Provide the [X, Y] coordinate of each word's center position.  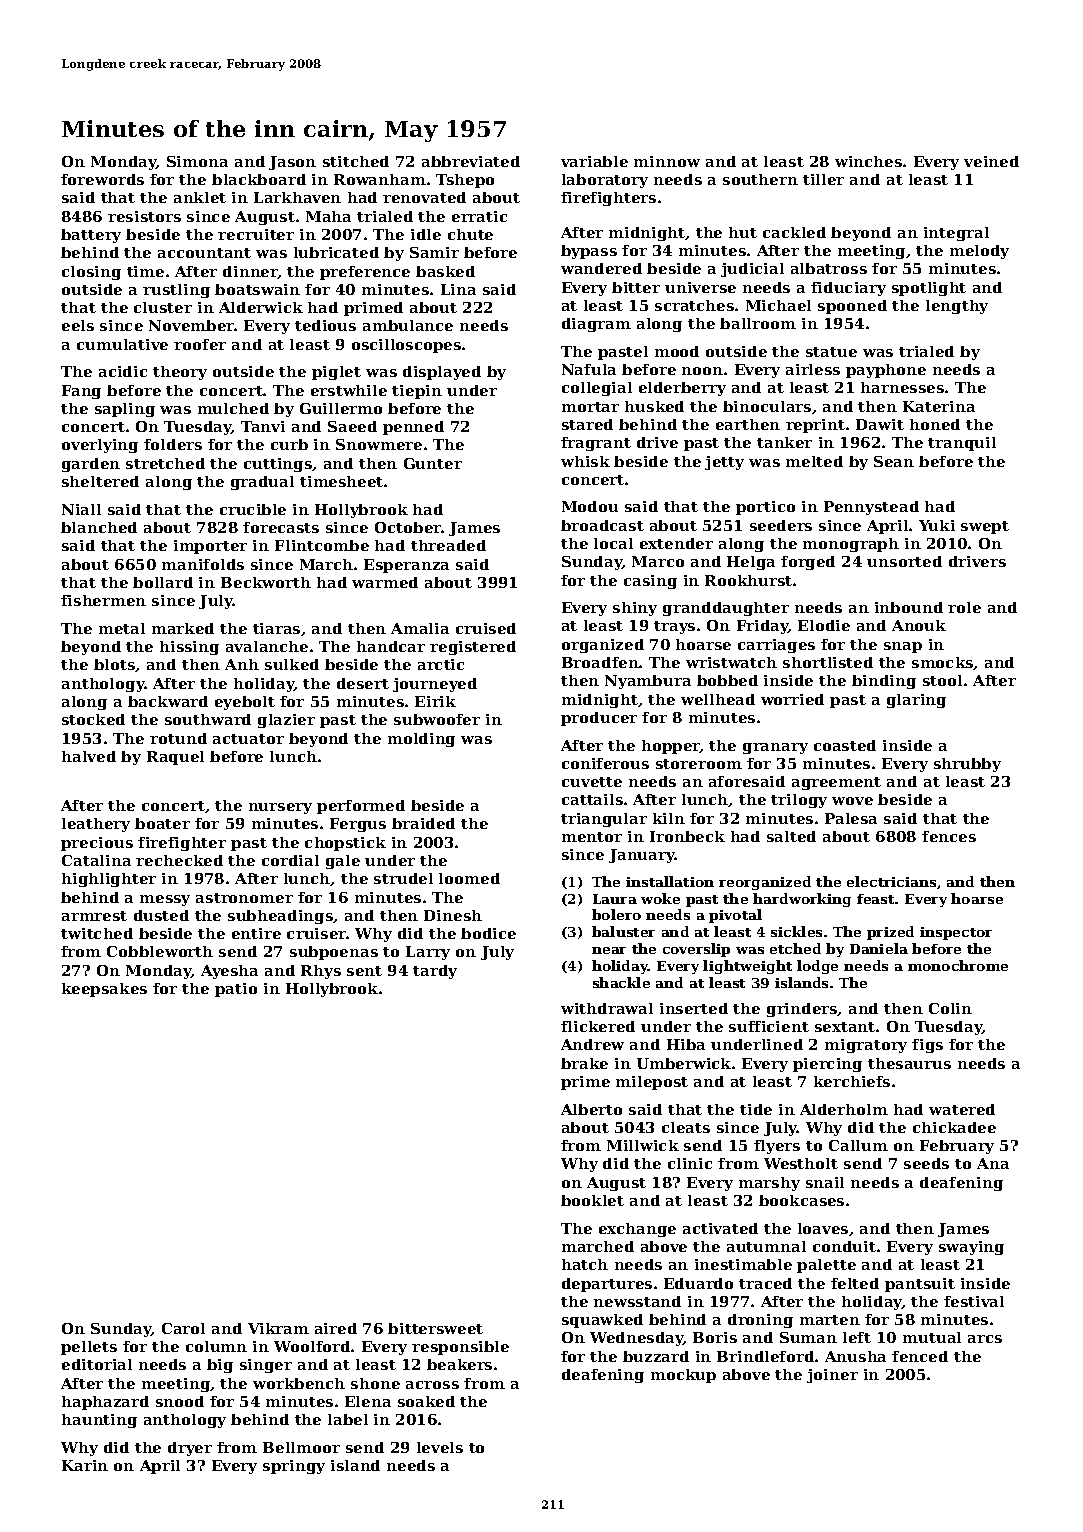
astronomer [244, 898]
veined [991, 161]
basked [445, 271]
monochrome [958, 965]
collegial [597, 389]
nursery [280, 808]
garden [91, 465]
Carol [183, 1328]
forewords [102, 179]
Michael [778, 305]
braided [423, 823]
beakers [459, 1364]
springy [294, 1467]
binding [884, 682]
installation [670, 881]
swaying [971, 1248]
